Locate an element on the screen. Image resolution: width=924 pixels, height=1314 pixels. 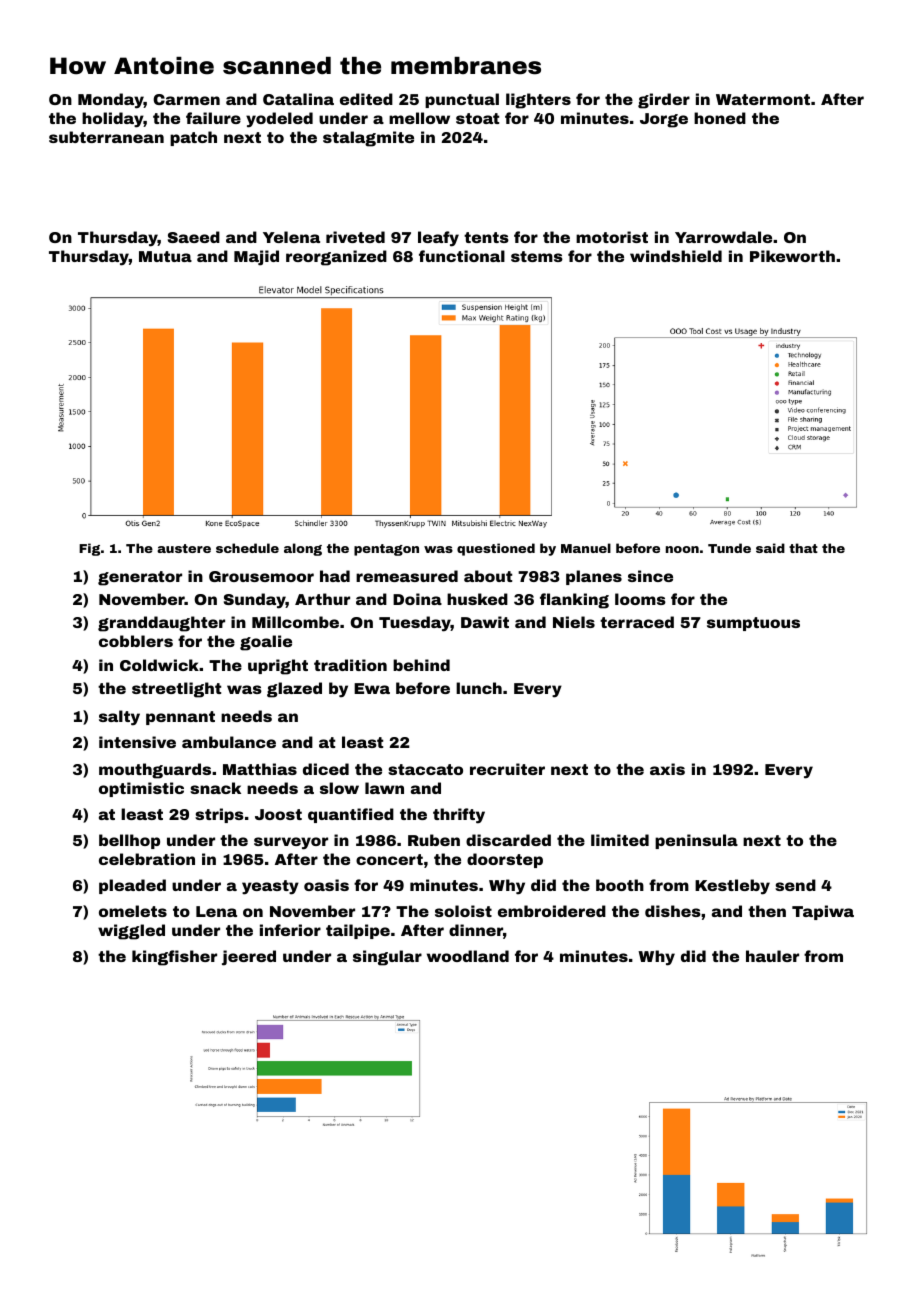
girder is located at coordinates (664, 101).
